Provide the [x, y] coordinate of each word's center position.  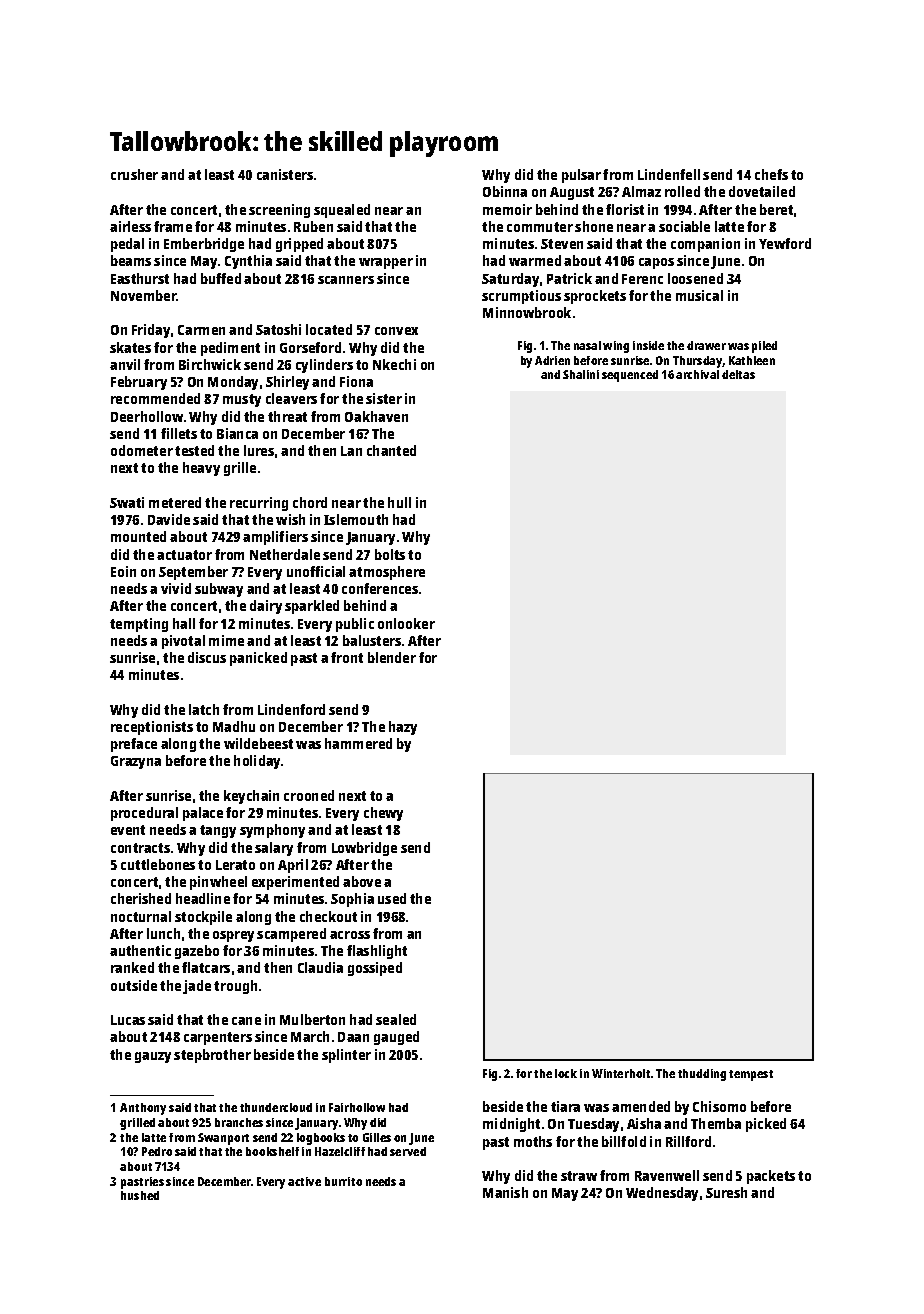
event [128, 830]
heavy [201, 469]
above [362, 881]
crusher [134, 174]
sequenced [630, 376]
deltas [738, 374]
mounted [138, 536]
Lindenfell [669, 174]
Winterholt [621, 1073]
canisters [285, 174]
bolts [390, 554]
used [392, 898]
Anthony [143, 1109]
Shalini [581, 374]
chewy [383, 814]
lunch [163, 933]
